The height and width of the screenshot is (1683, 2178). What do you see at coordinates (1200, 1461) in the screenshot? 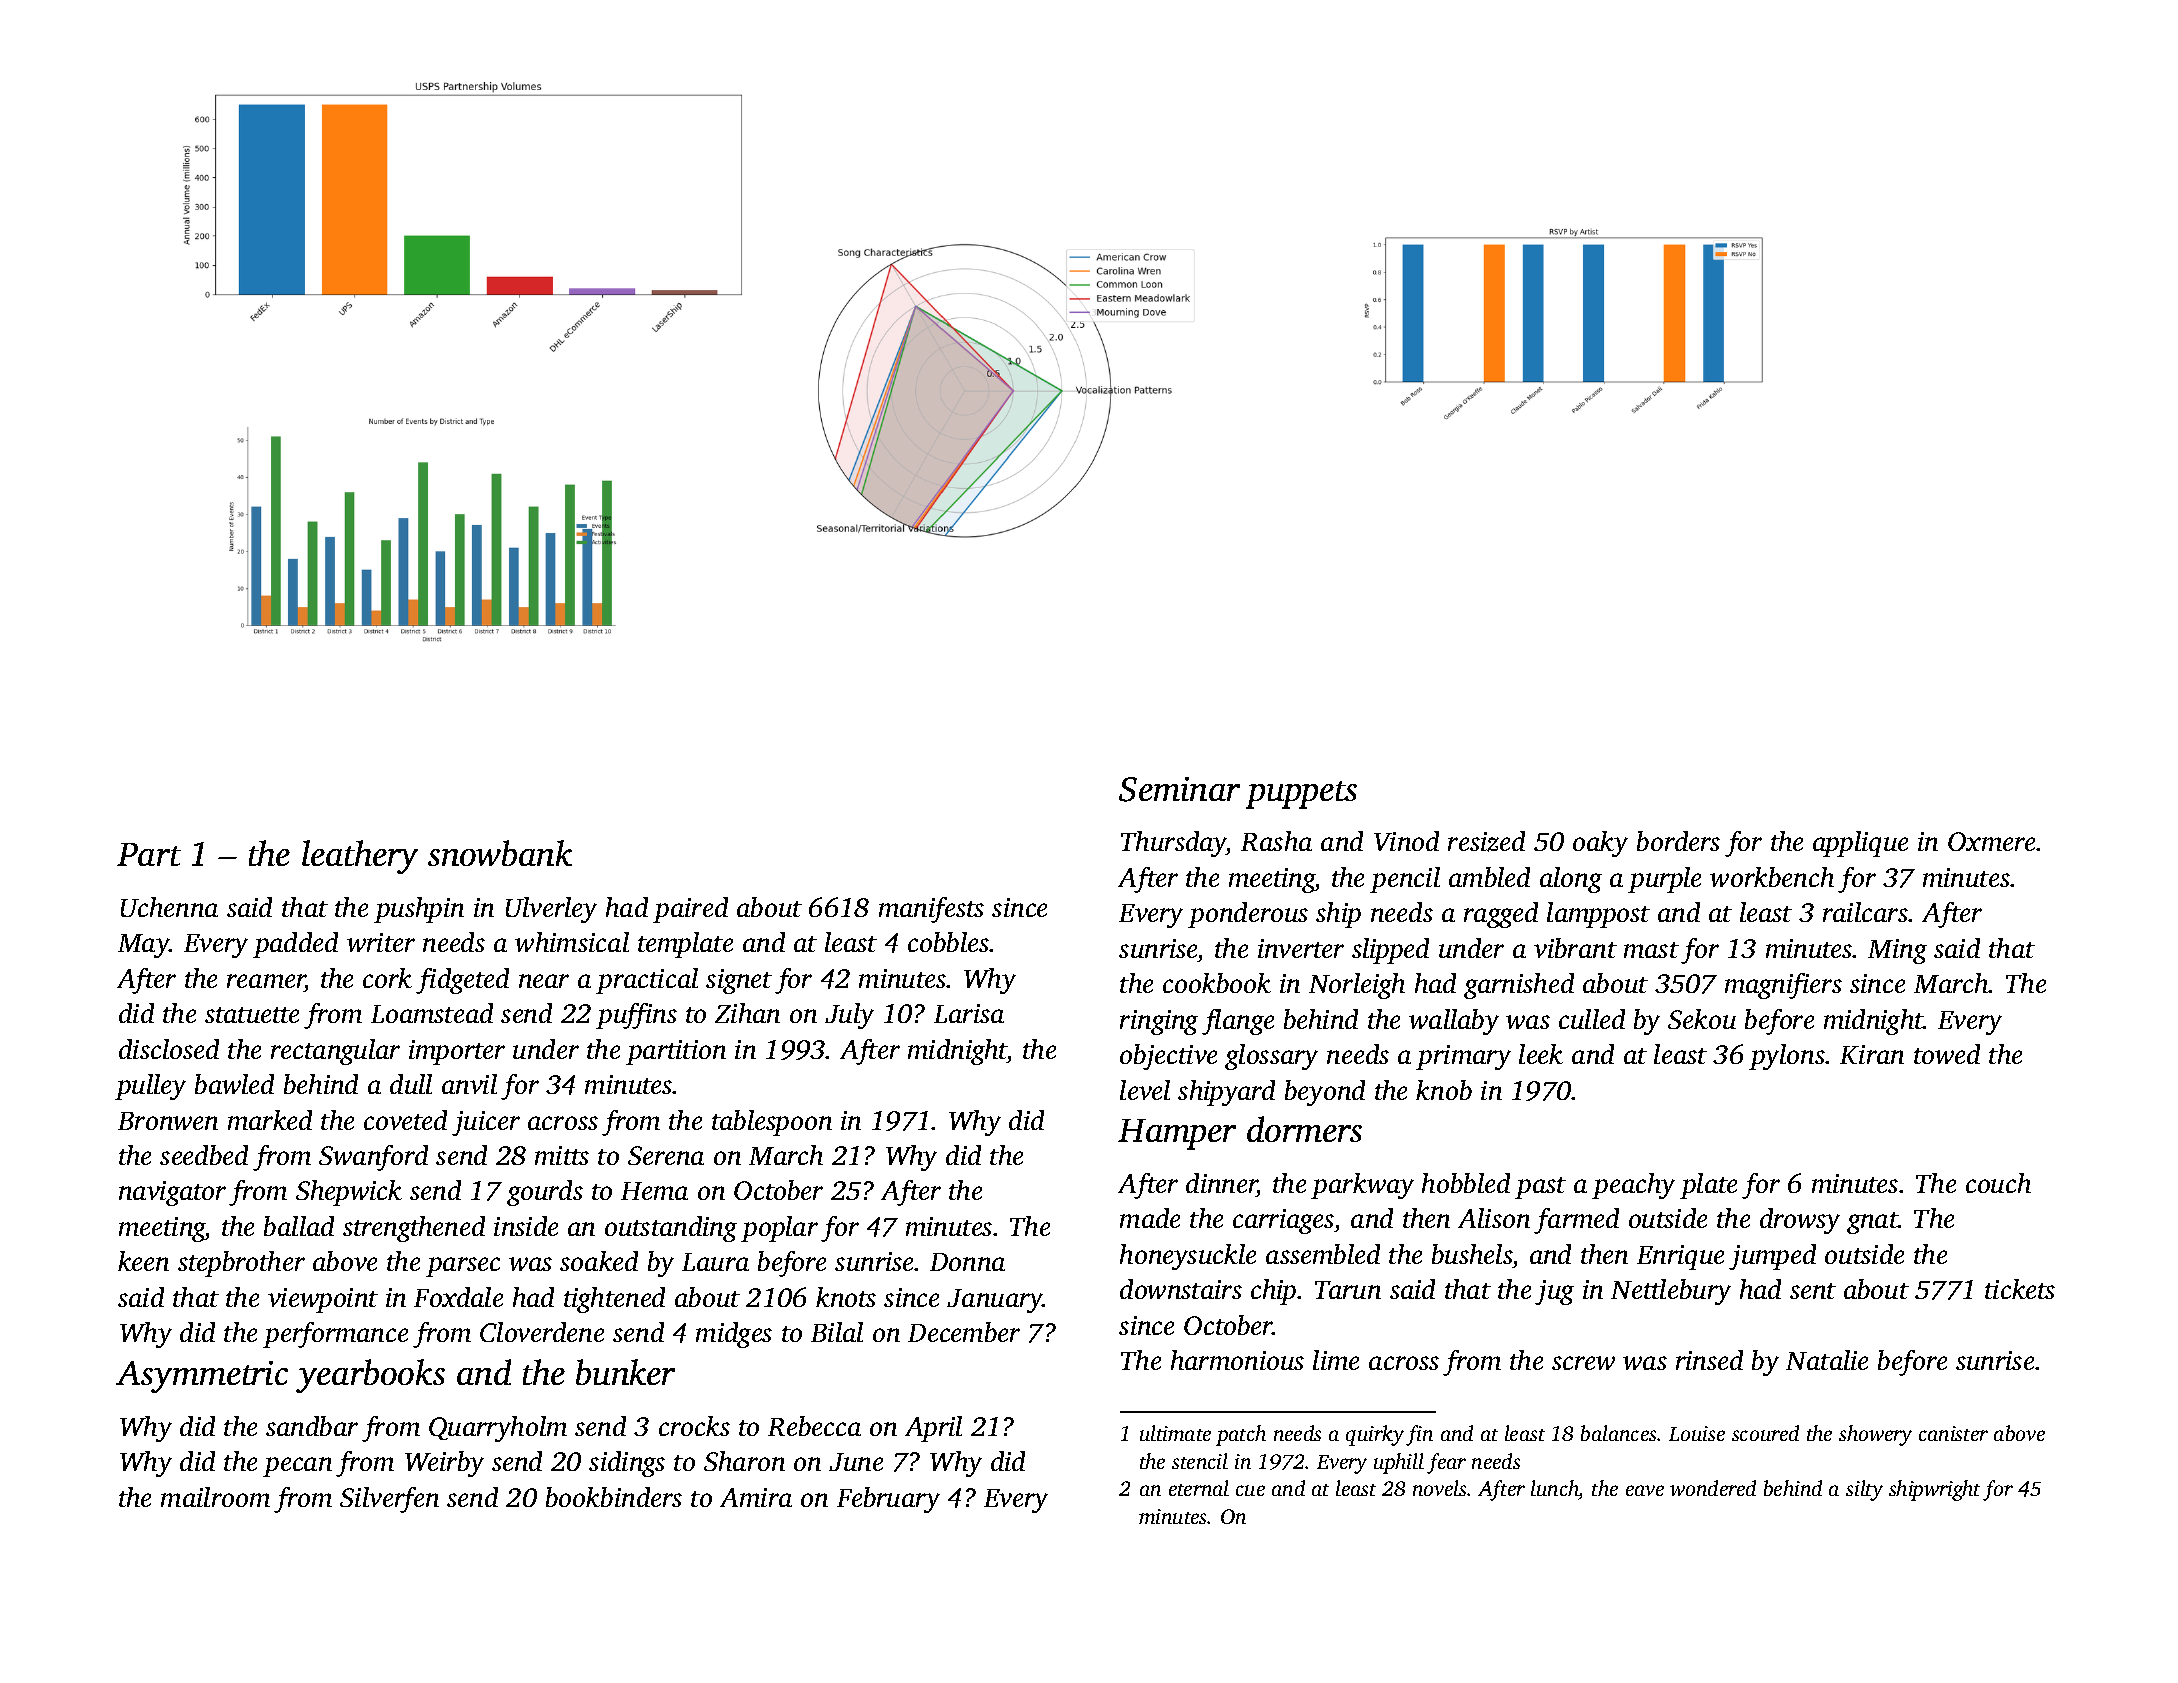
I see `stencil` at bounding box center [1200, 1461].
